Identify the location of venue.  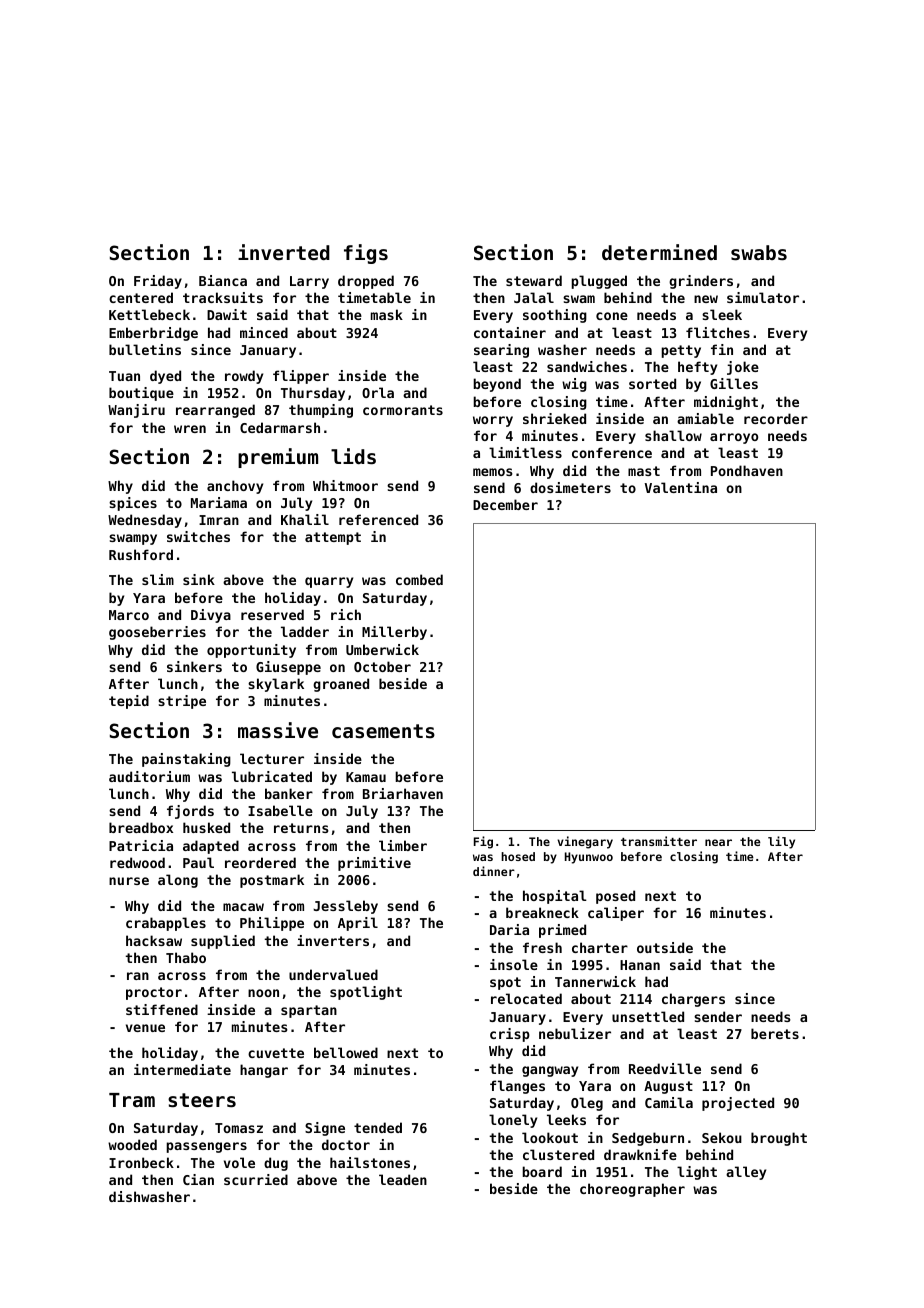
(145, 1028).
